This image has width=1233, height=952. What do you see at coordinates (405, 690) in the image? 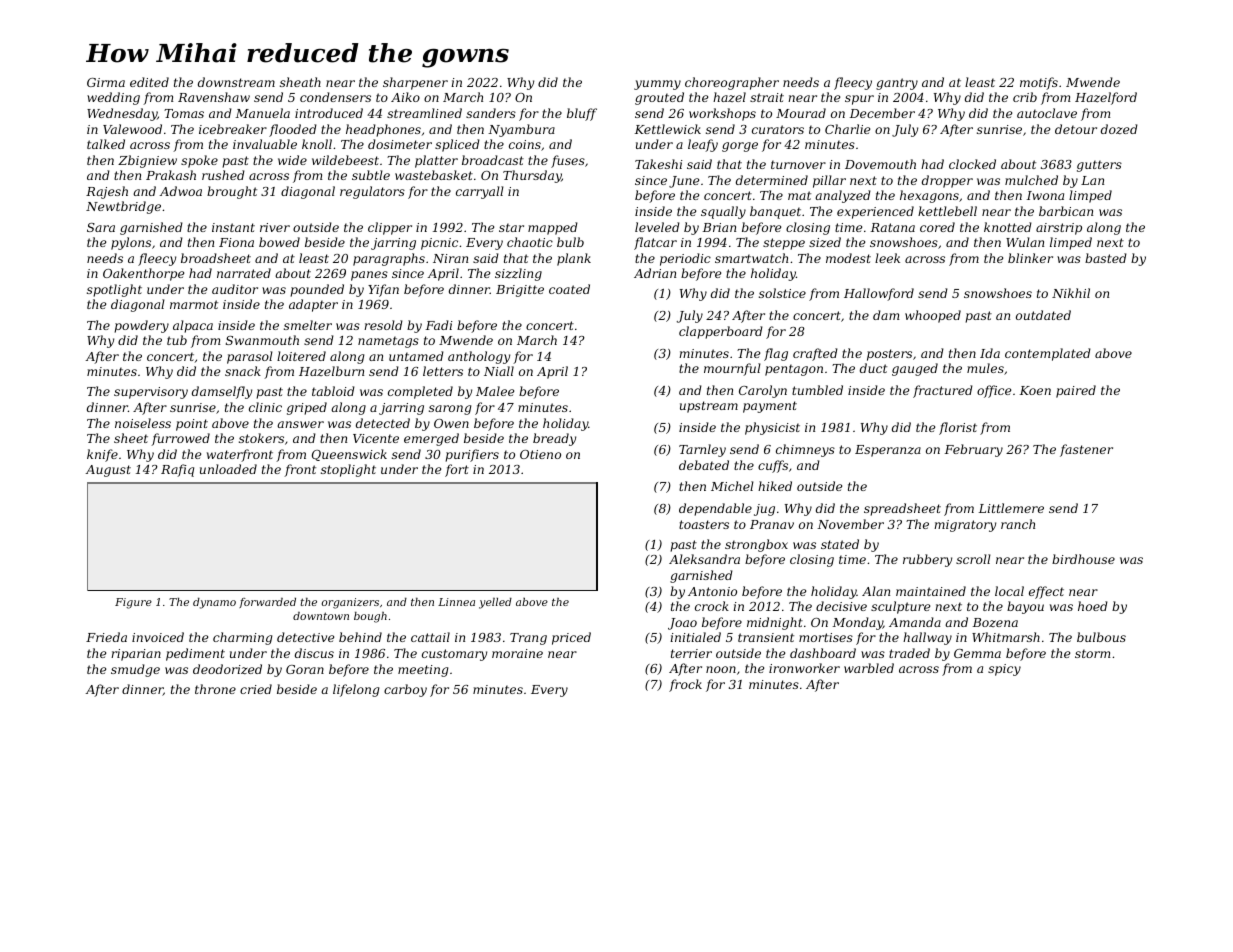
I see `carboy` at bounding box center [405, 690].
